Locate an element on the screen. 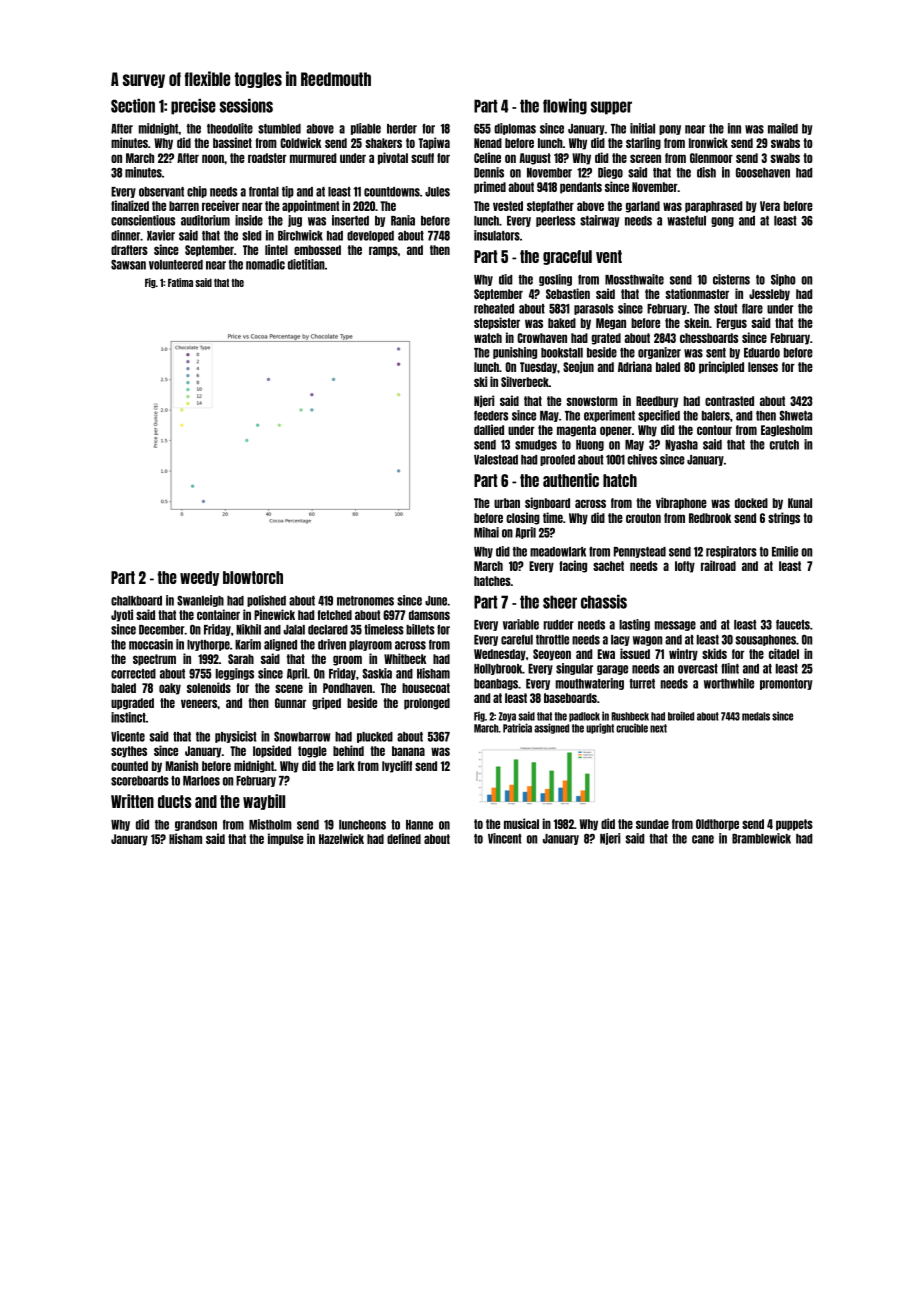 The width and height of the screenshot is (924, 1308). Kunal is located at coordinates (800, 503).
